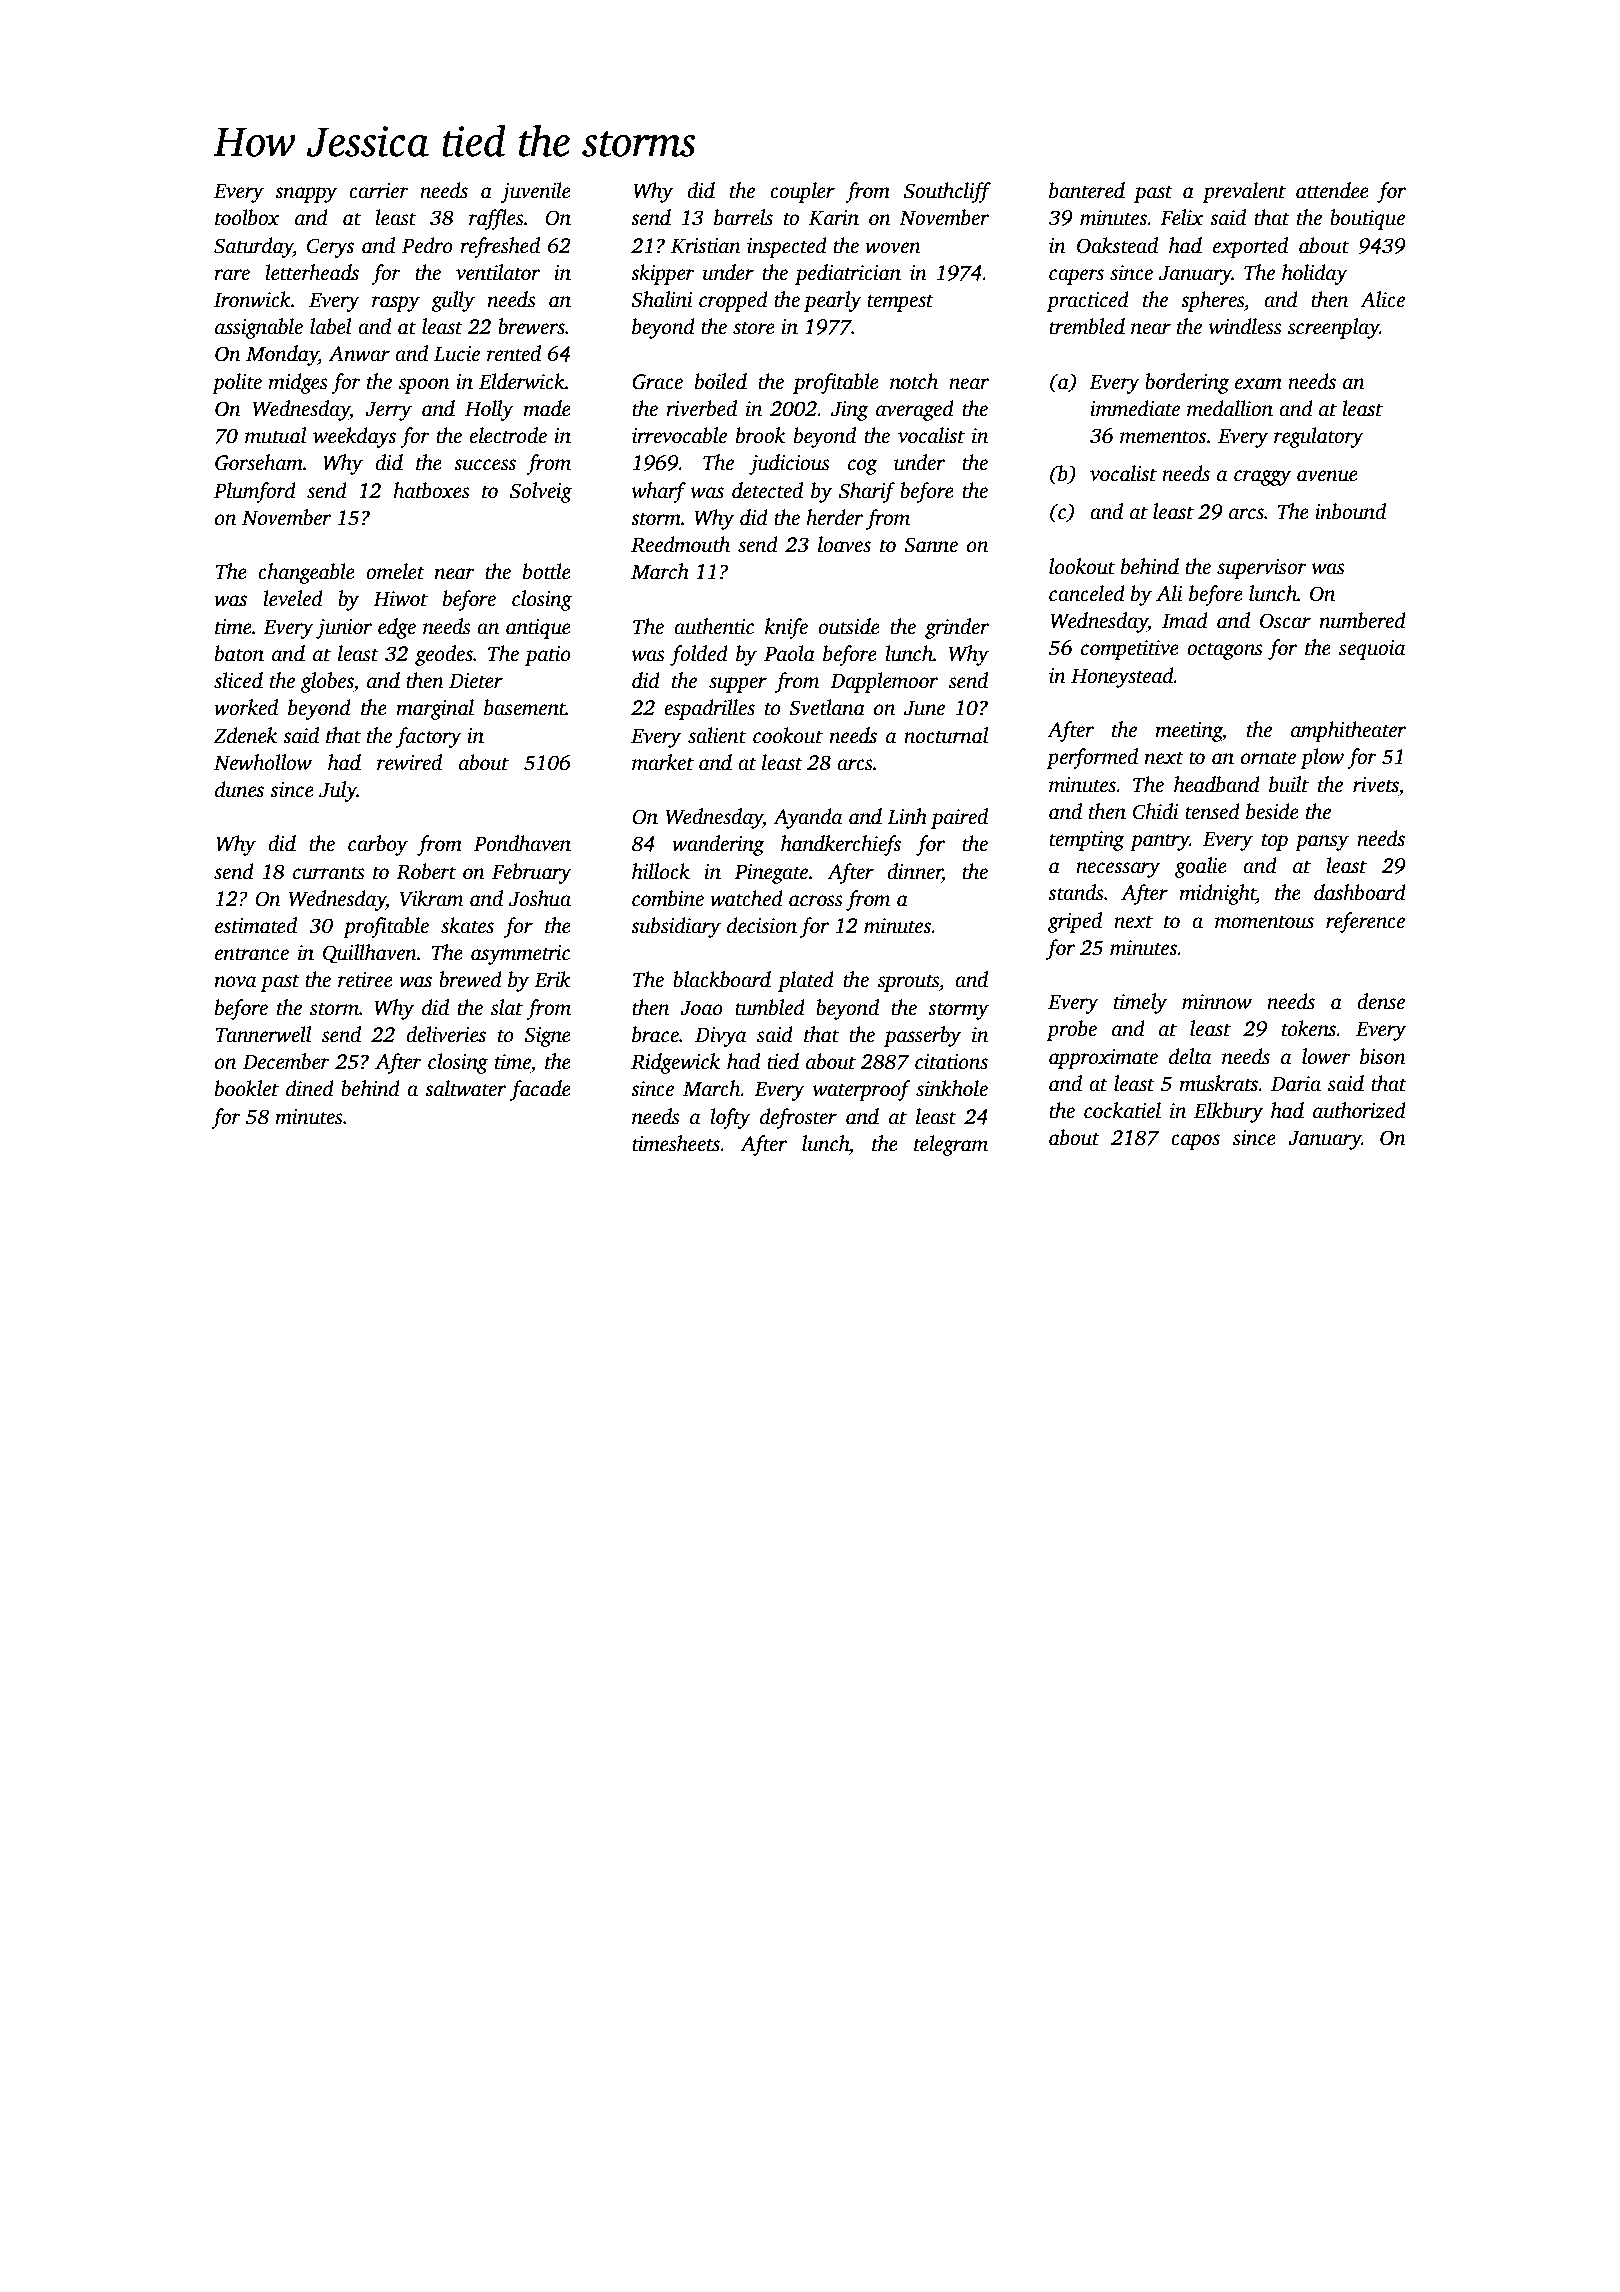 Image resolution: width=1620 pixels, height=2292 pixels. I want to click on carrier, so click(379, 191).
